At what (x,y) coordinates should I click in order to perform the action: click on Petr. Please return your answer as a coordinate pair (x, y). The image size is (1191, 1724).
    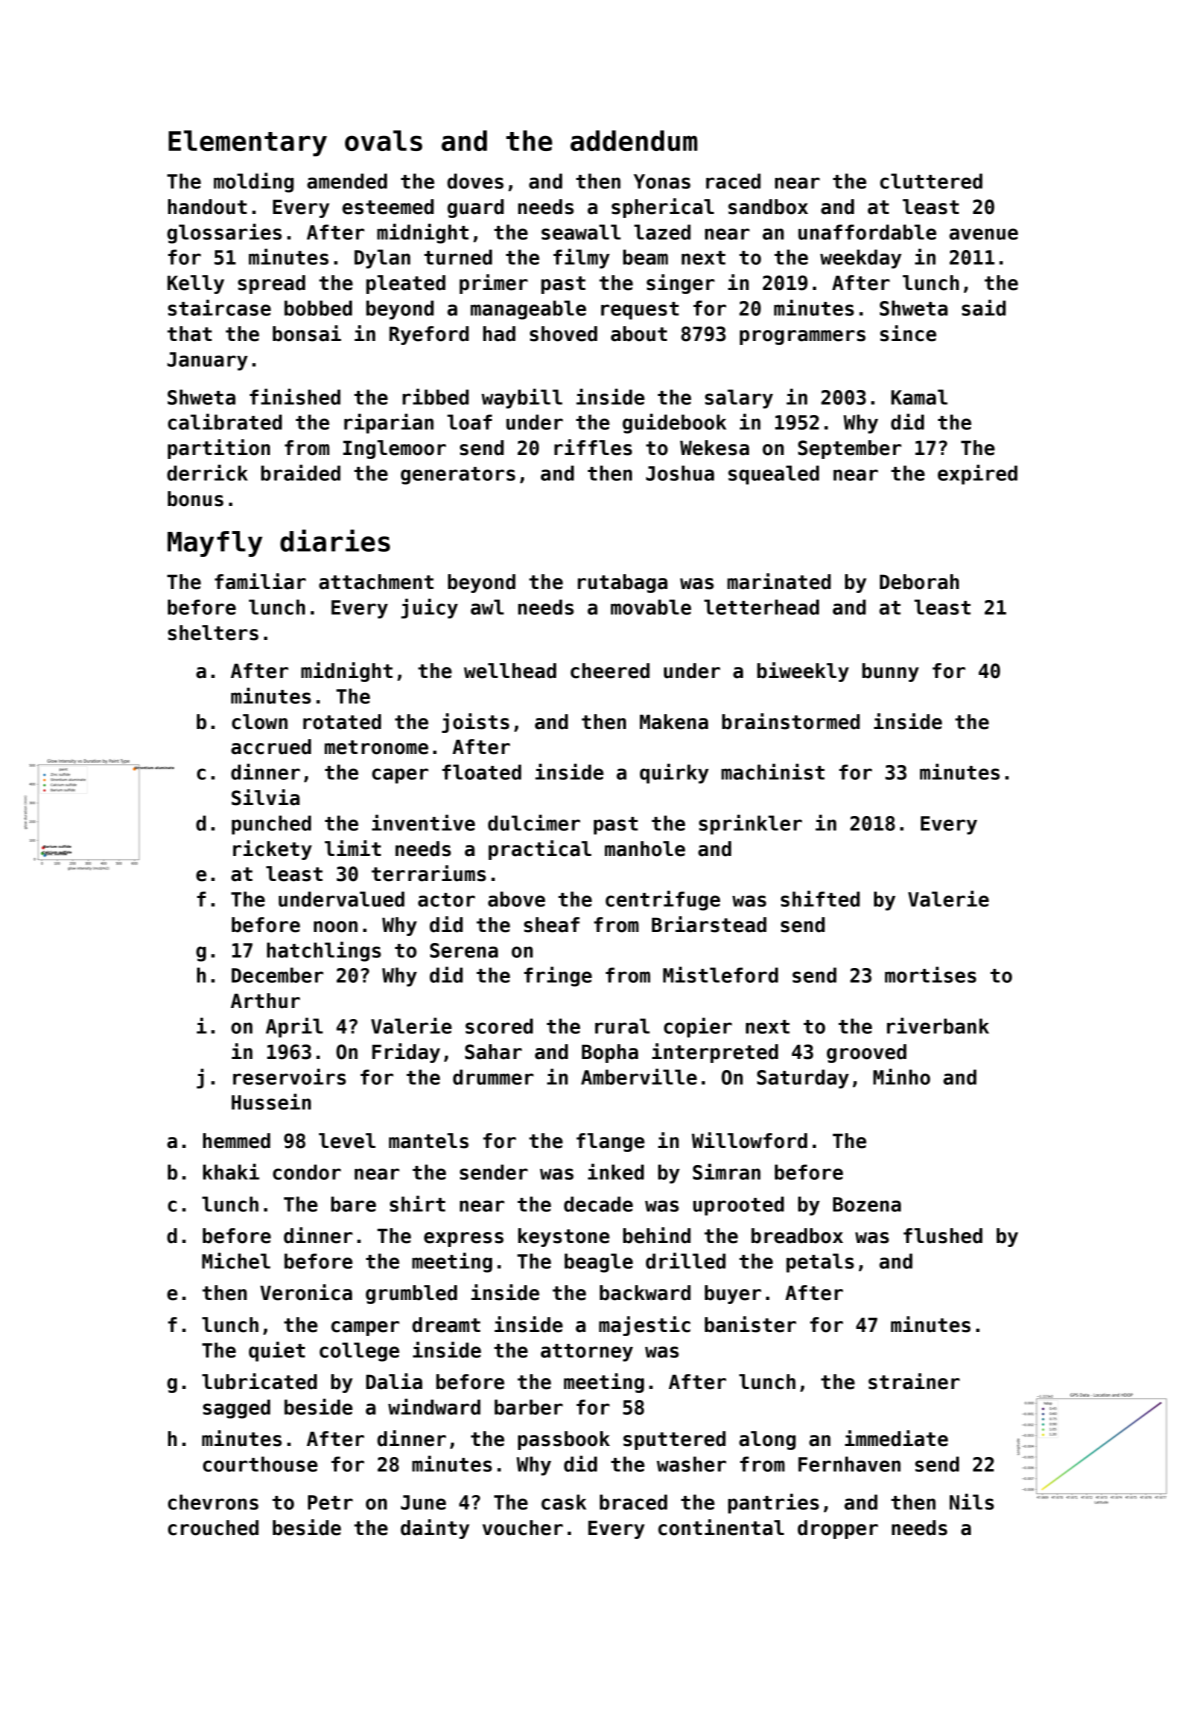
    Looking at the image, I should click on (330, 1502).
